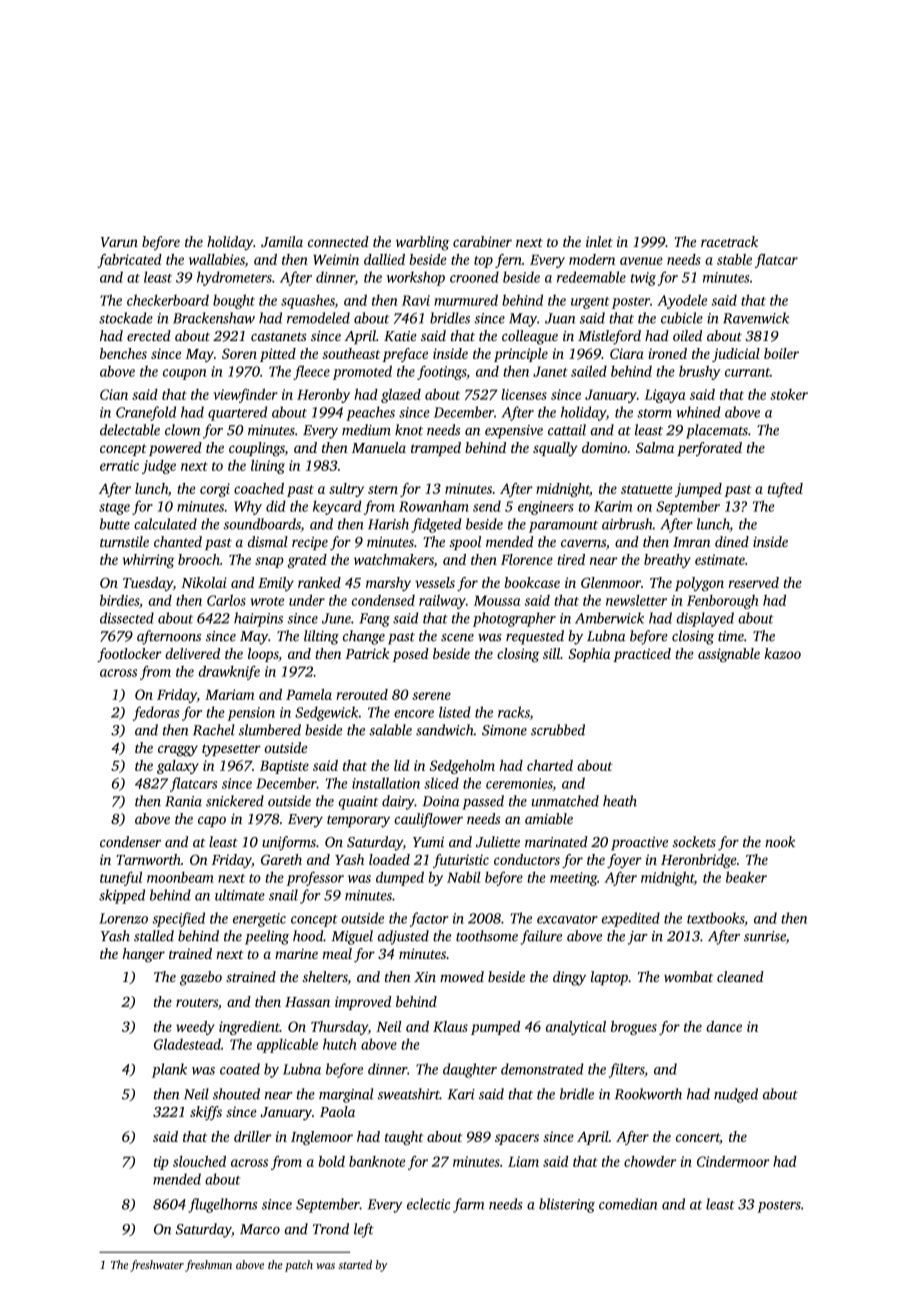 The image size is (908, 1316). What do you see at coordinates (654, 413) in the screenshot?
I see `storm` at bounding box center [654, 413].
